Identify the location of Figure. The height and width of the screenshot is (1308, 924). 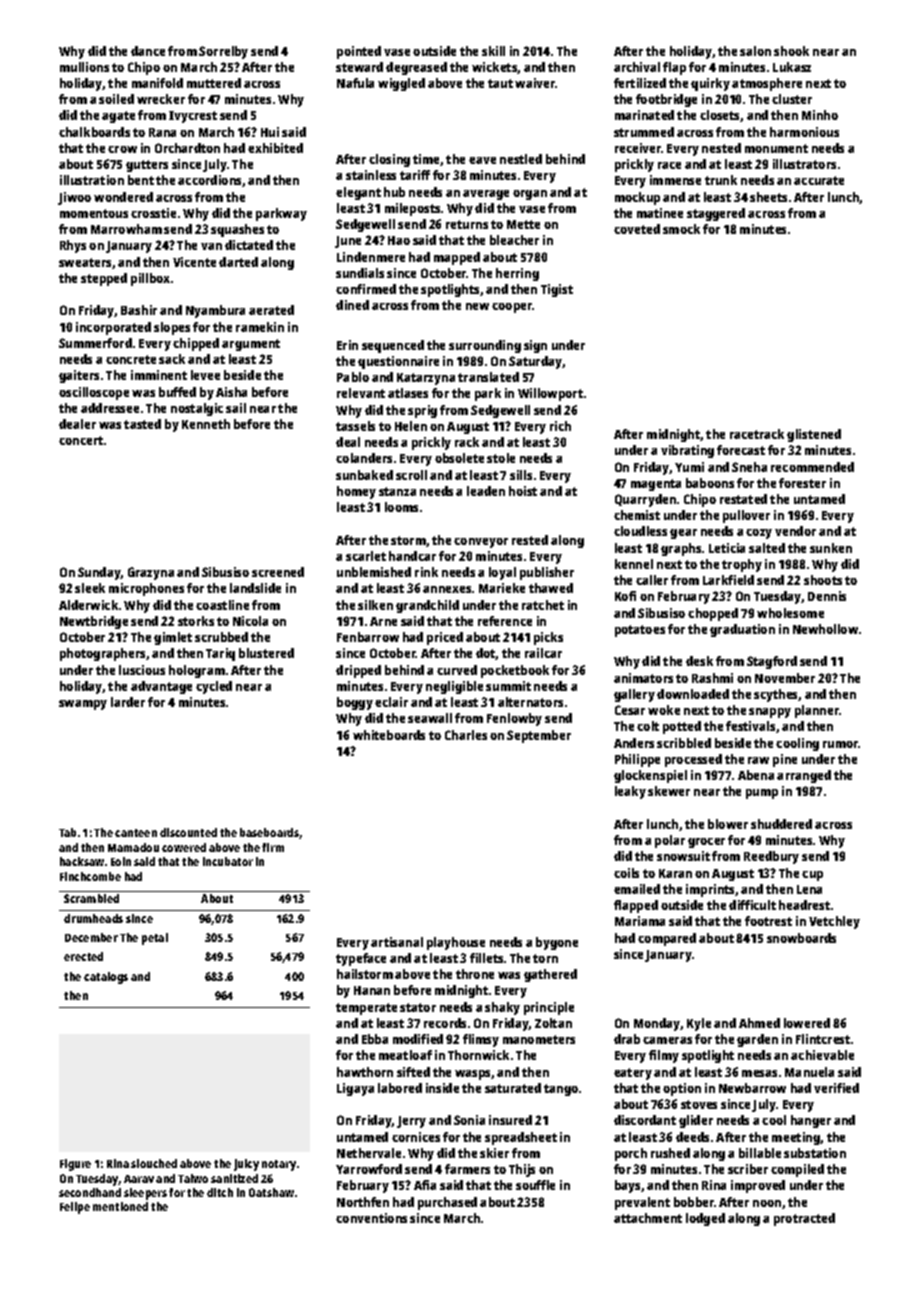
(75, 1165).
